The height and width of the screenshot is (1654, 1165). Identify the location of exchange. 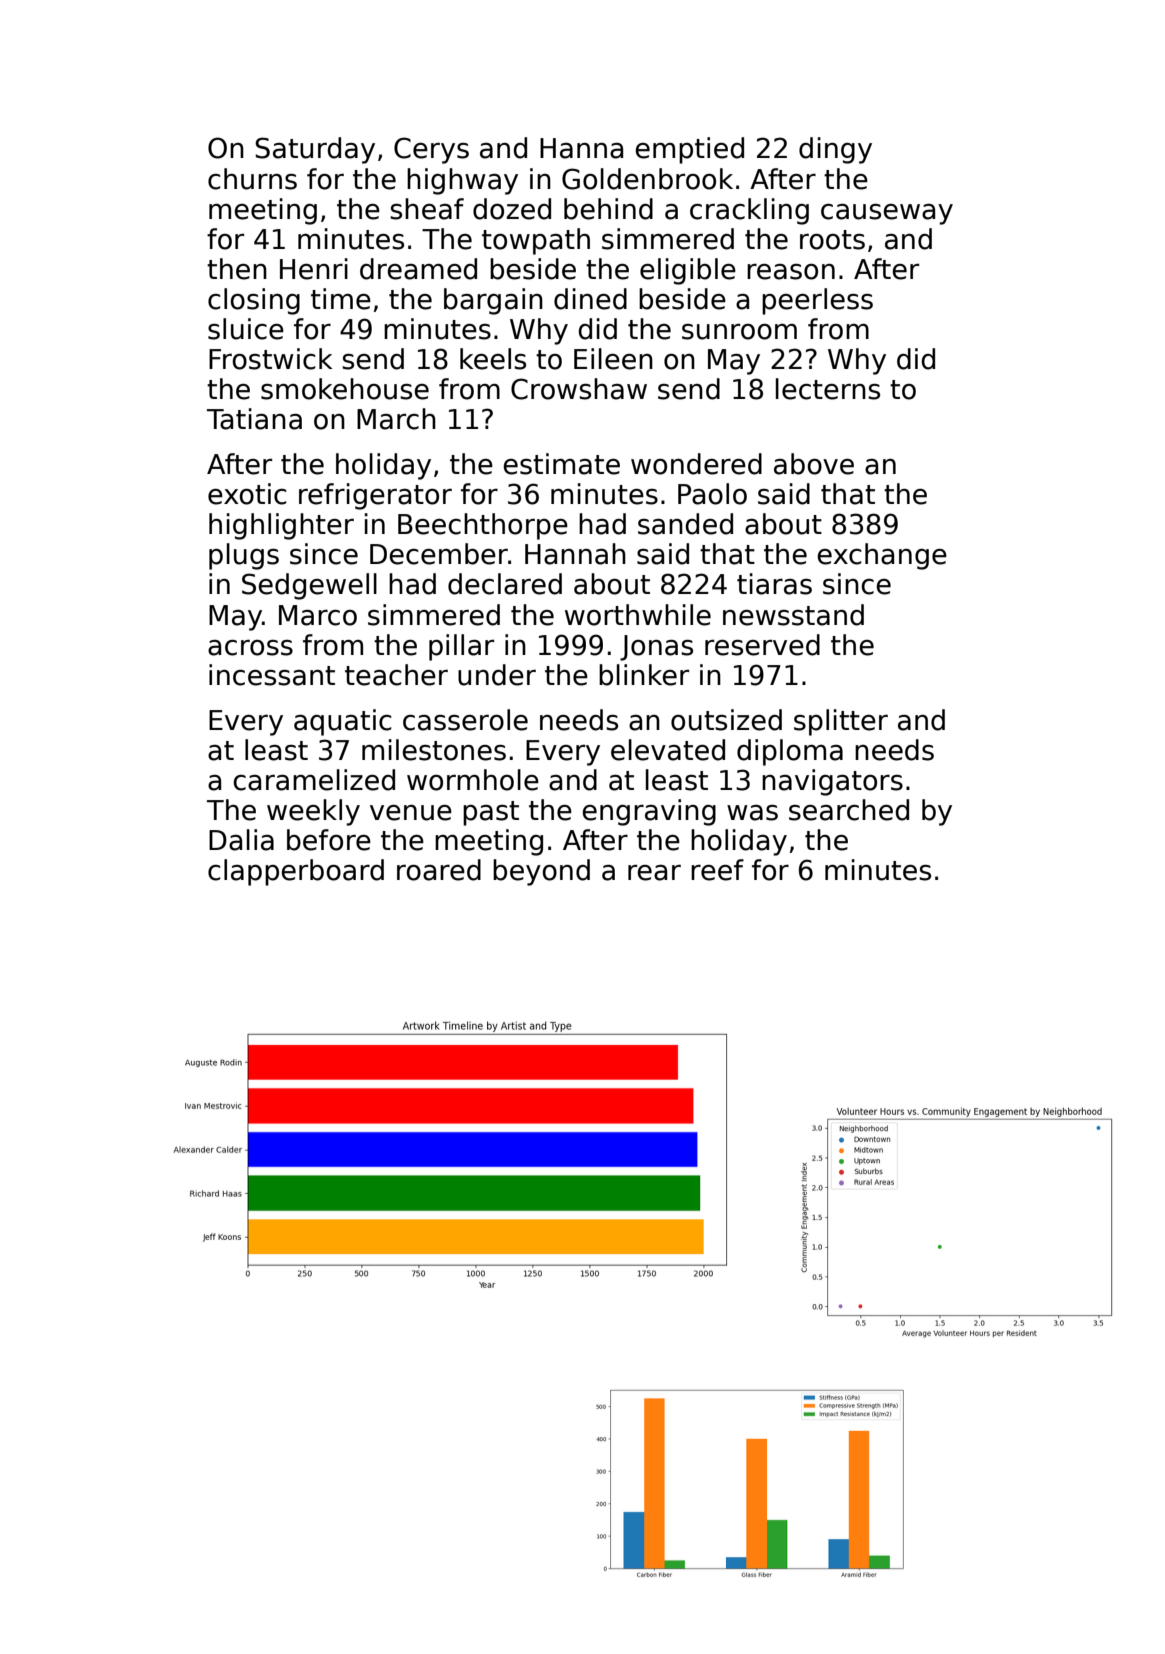
(882, 556).
